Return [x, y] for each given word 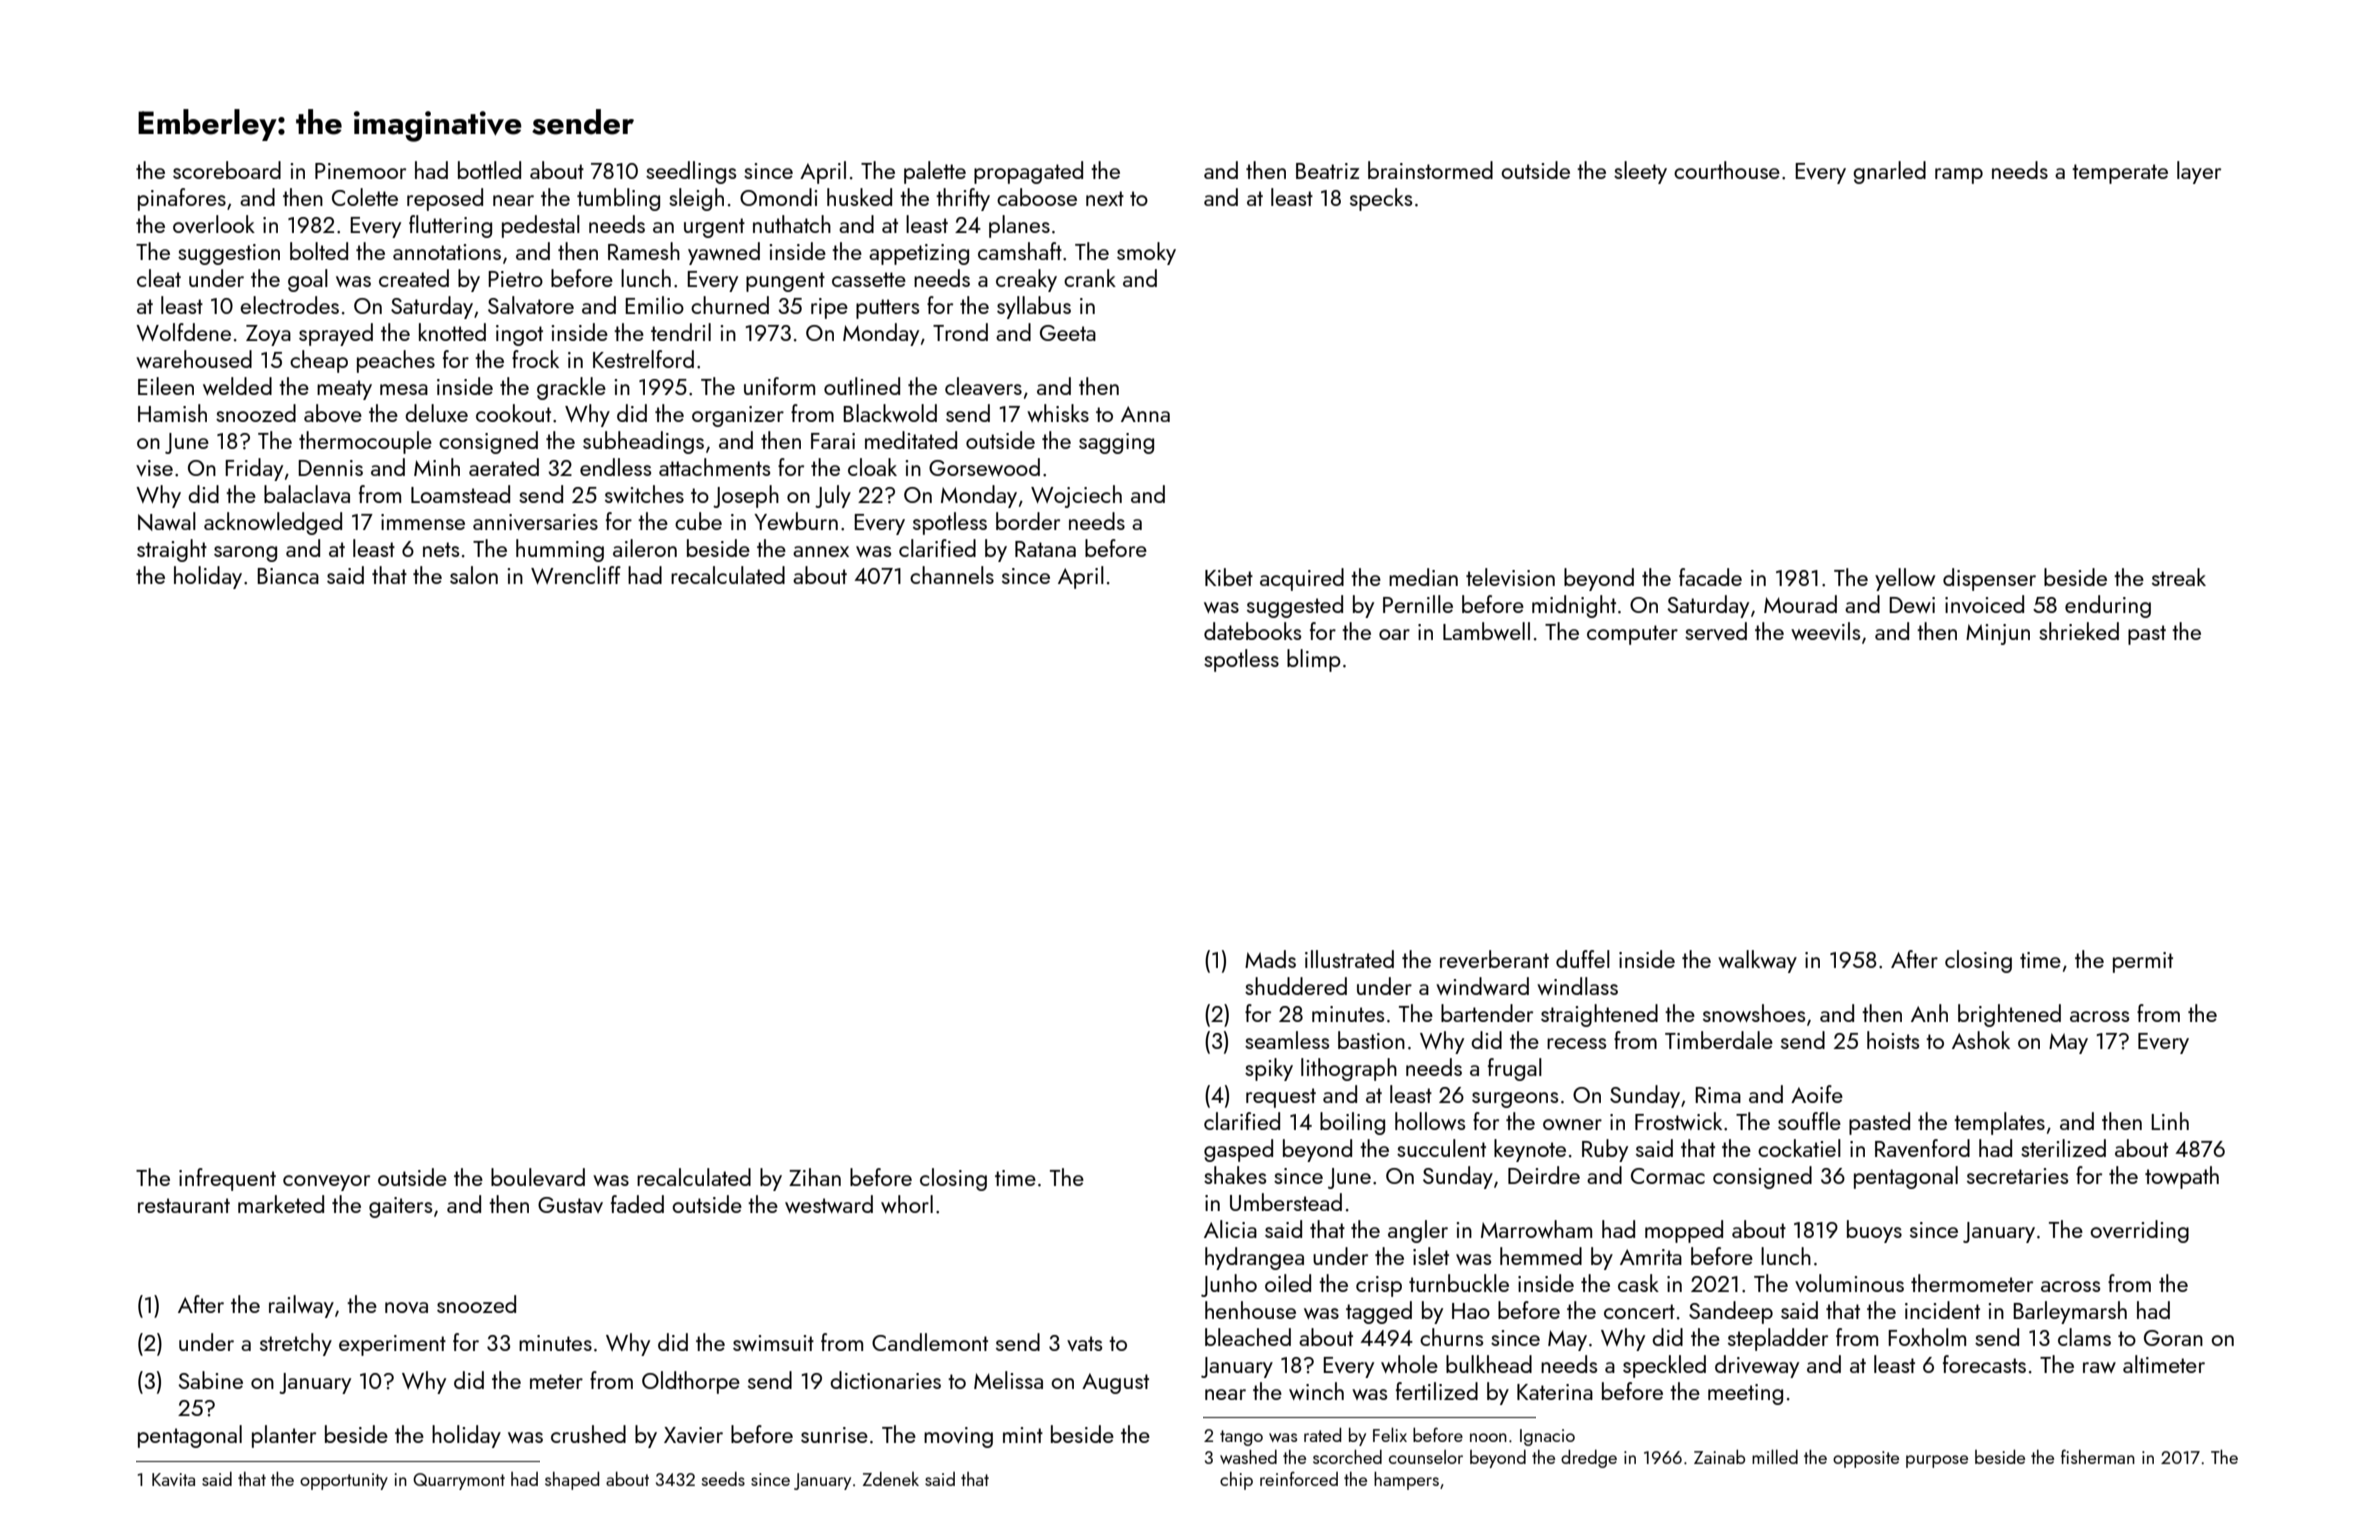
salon [474, 575]
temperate [2120, 174]
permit [2143, 962]
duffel [1583, 959]
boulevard [538, 1177]
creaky [1026, 280]
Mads [1270, 959]
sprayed [336, 334]
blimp [1314, 660]
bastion [1371, 1040]
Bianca [288, 576]
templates [1999, 1123]
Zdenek [891, 1479]
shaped [572, 1481]
